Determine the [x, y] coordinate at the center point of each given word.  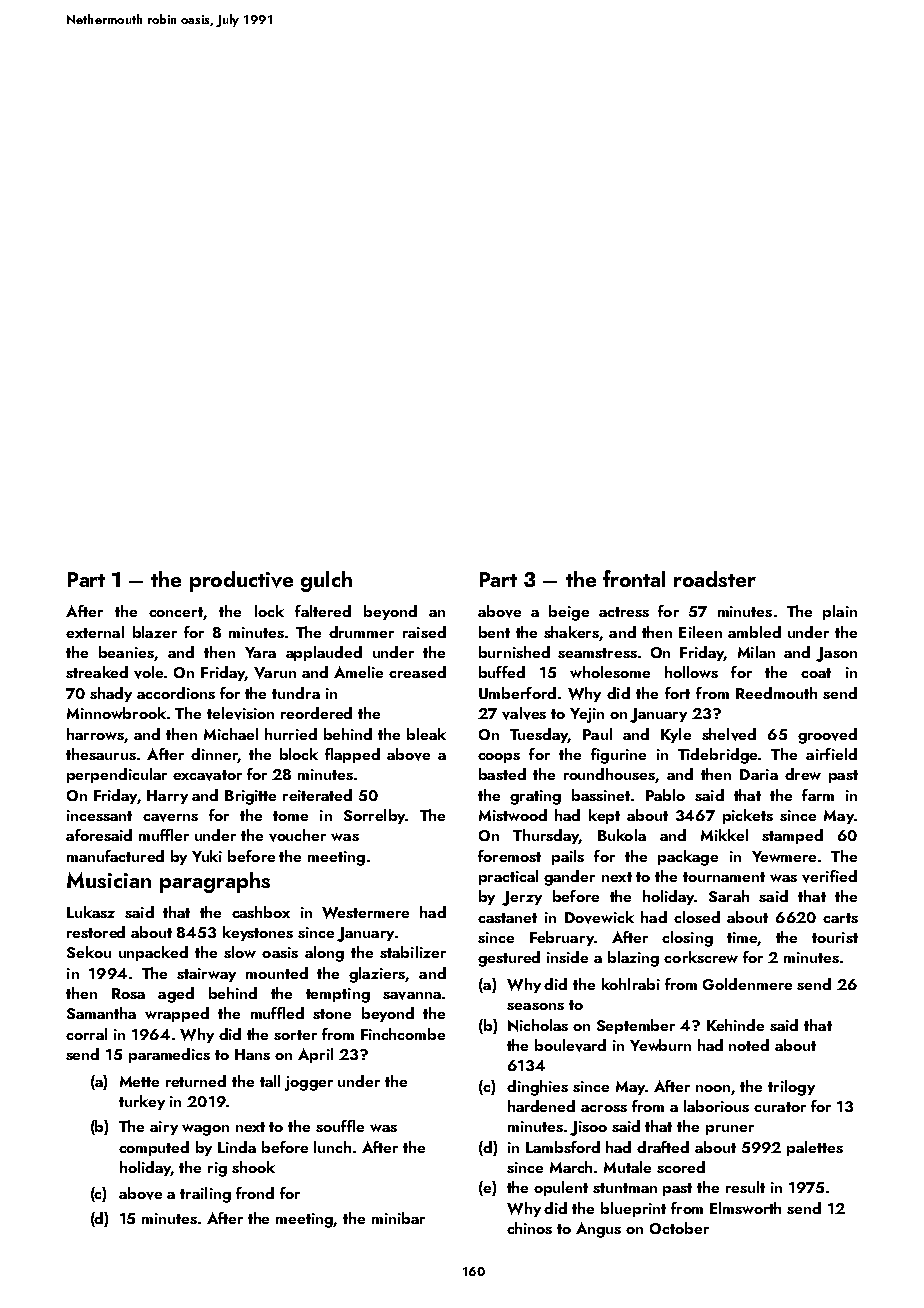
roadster [715, 579]
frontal [634, 578]
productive [241, 581]
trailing [205, 1195]
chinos [529, 1228]
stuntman [625, 1188]
